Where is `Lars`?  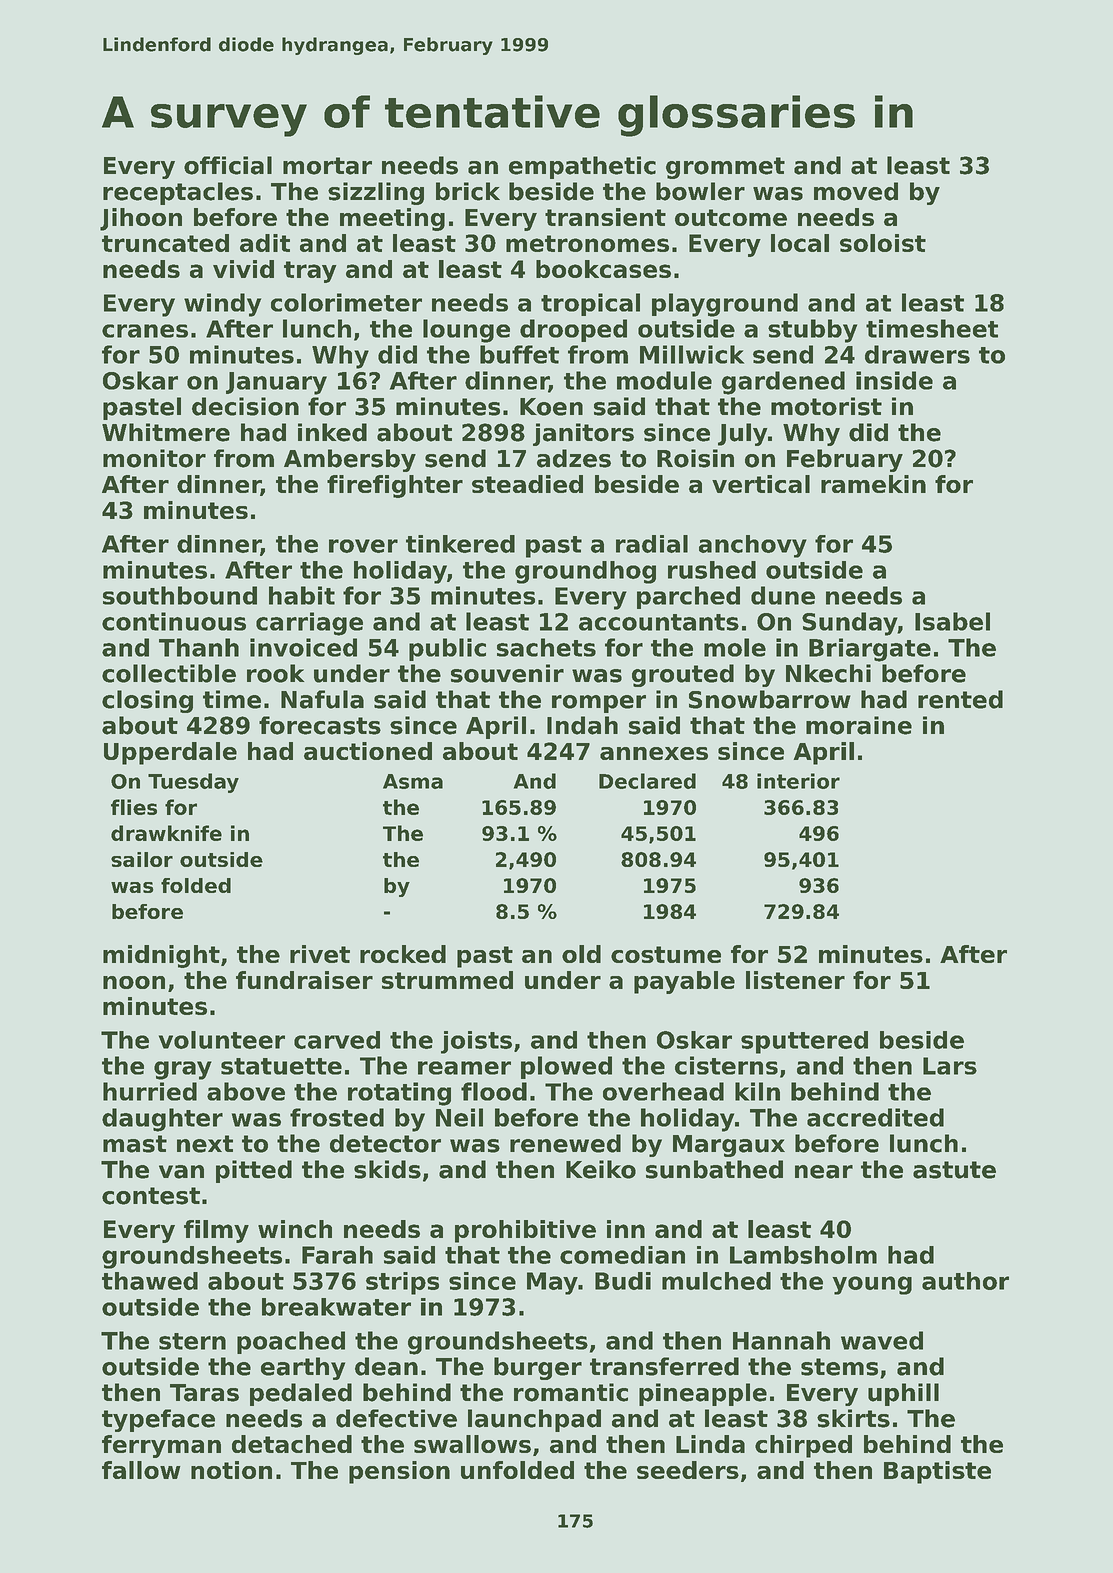
Lars is located at coordinates (950, 1066).
